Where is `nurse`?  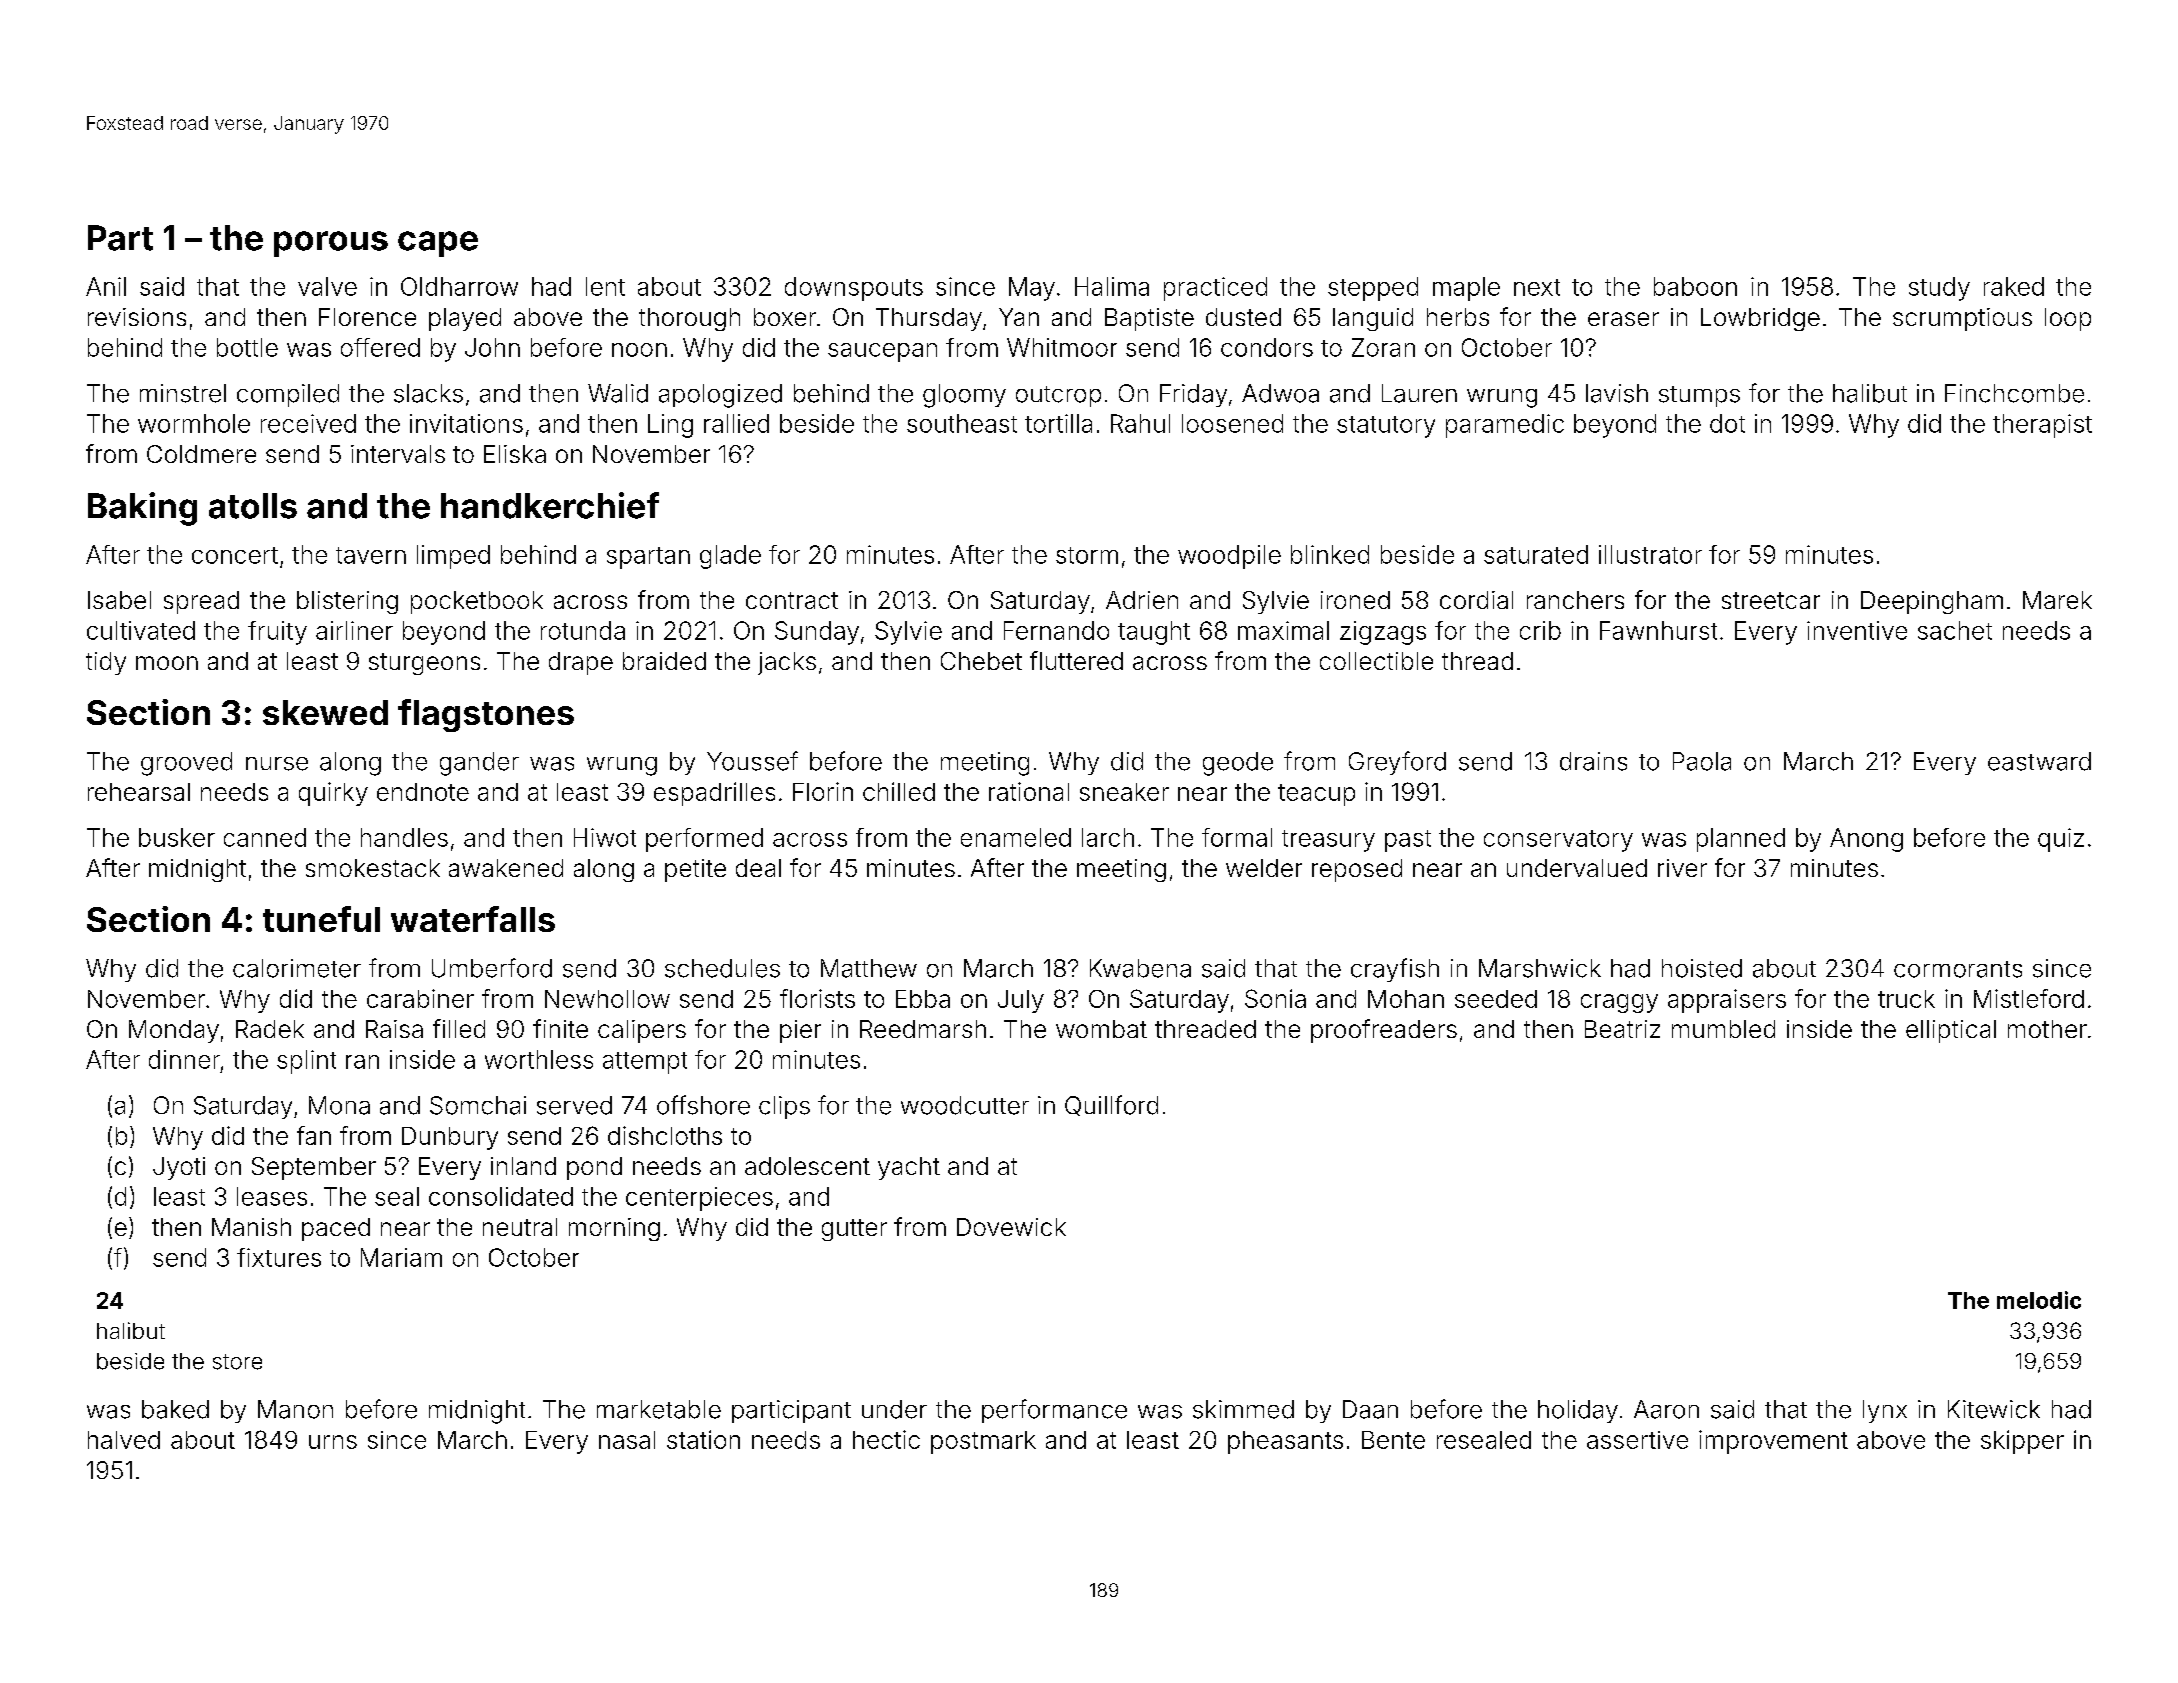 nurse is located at coordinates (277, 764).
